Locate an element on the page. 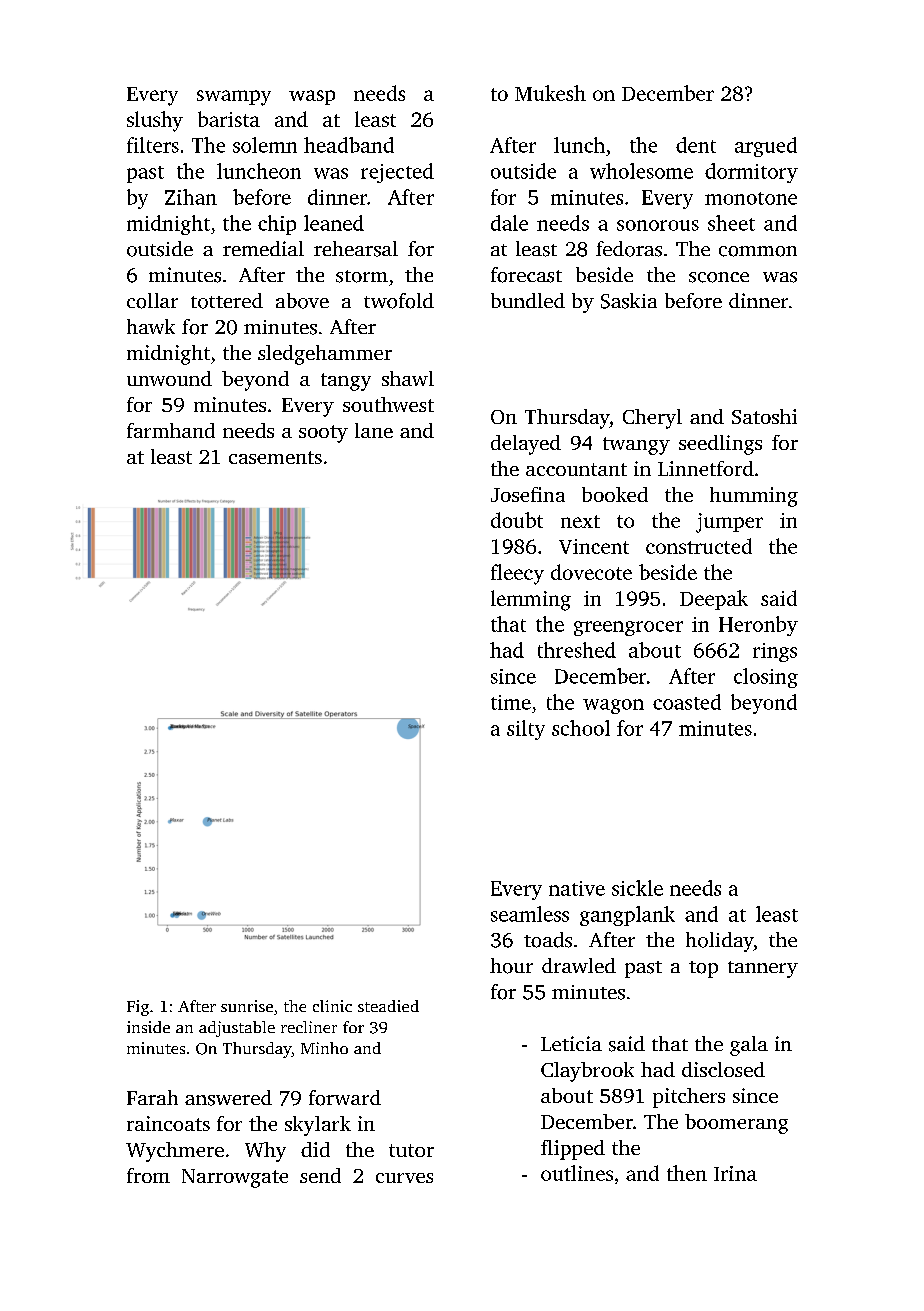 The width and height of the page is (924, 1311). wasp is located at coordinates (312, 97).
